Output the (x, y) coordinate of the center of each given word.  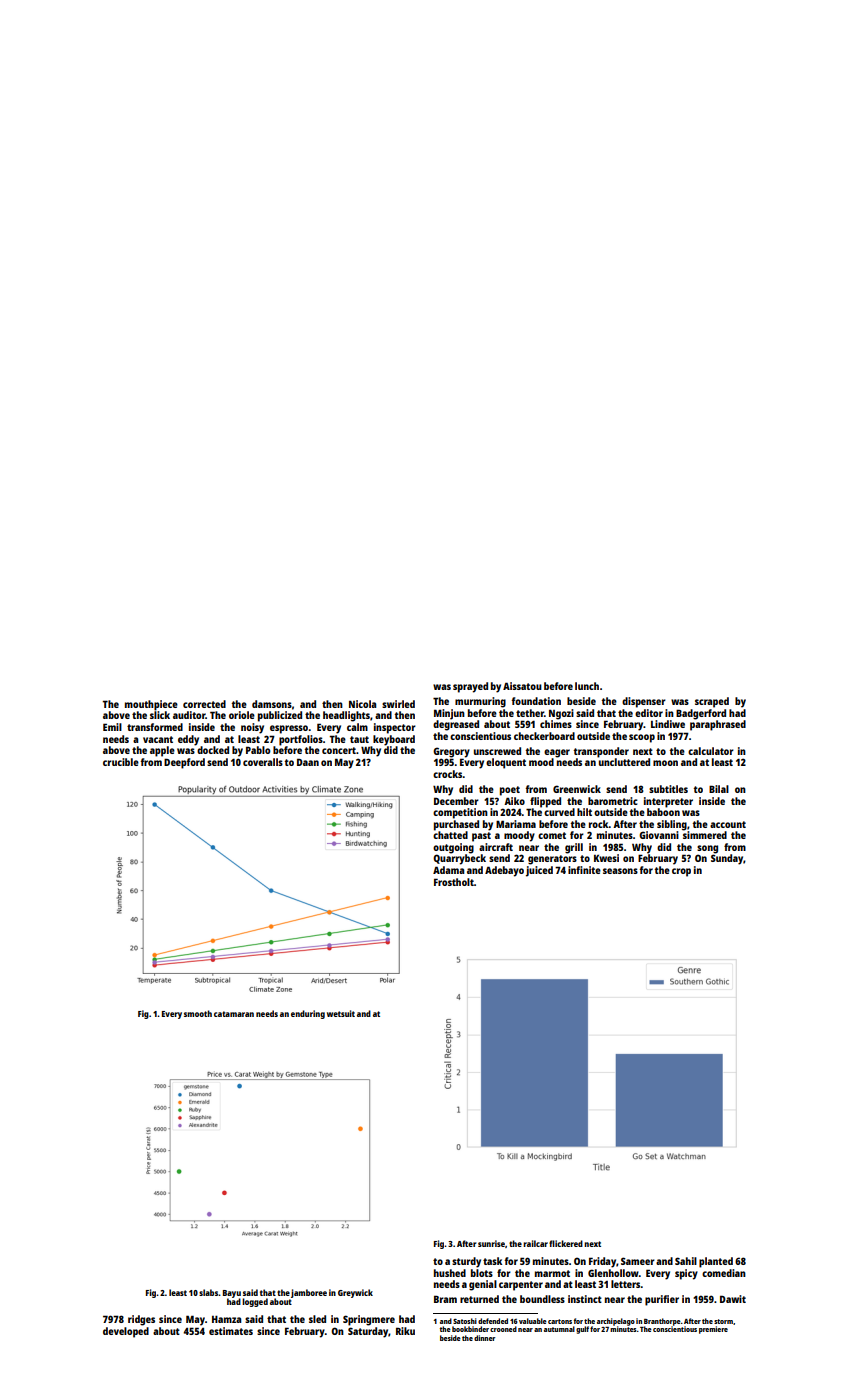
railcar (535, 1243)
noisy (252, 728)
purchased (456, 825)
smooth (198, 1013)
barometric (613, 801)
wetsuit (341, 1013)
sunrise (491, 1243)
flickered (566, 1243)
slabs (208, 1292)
